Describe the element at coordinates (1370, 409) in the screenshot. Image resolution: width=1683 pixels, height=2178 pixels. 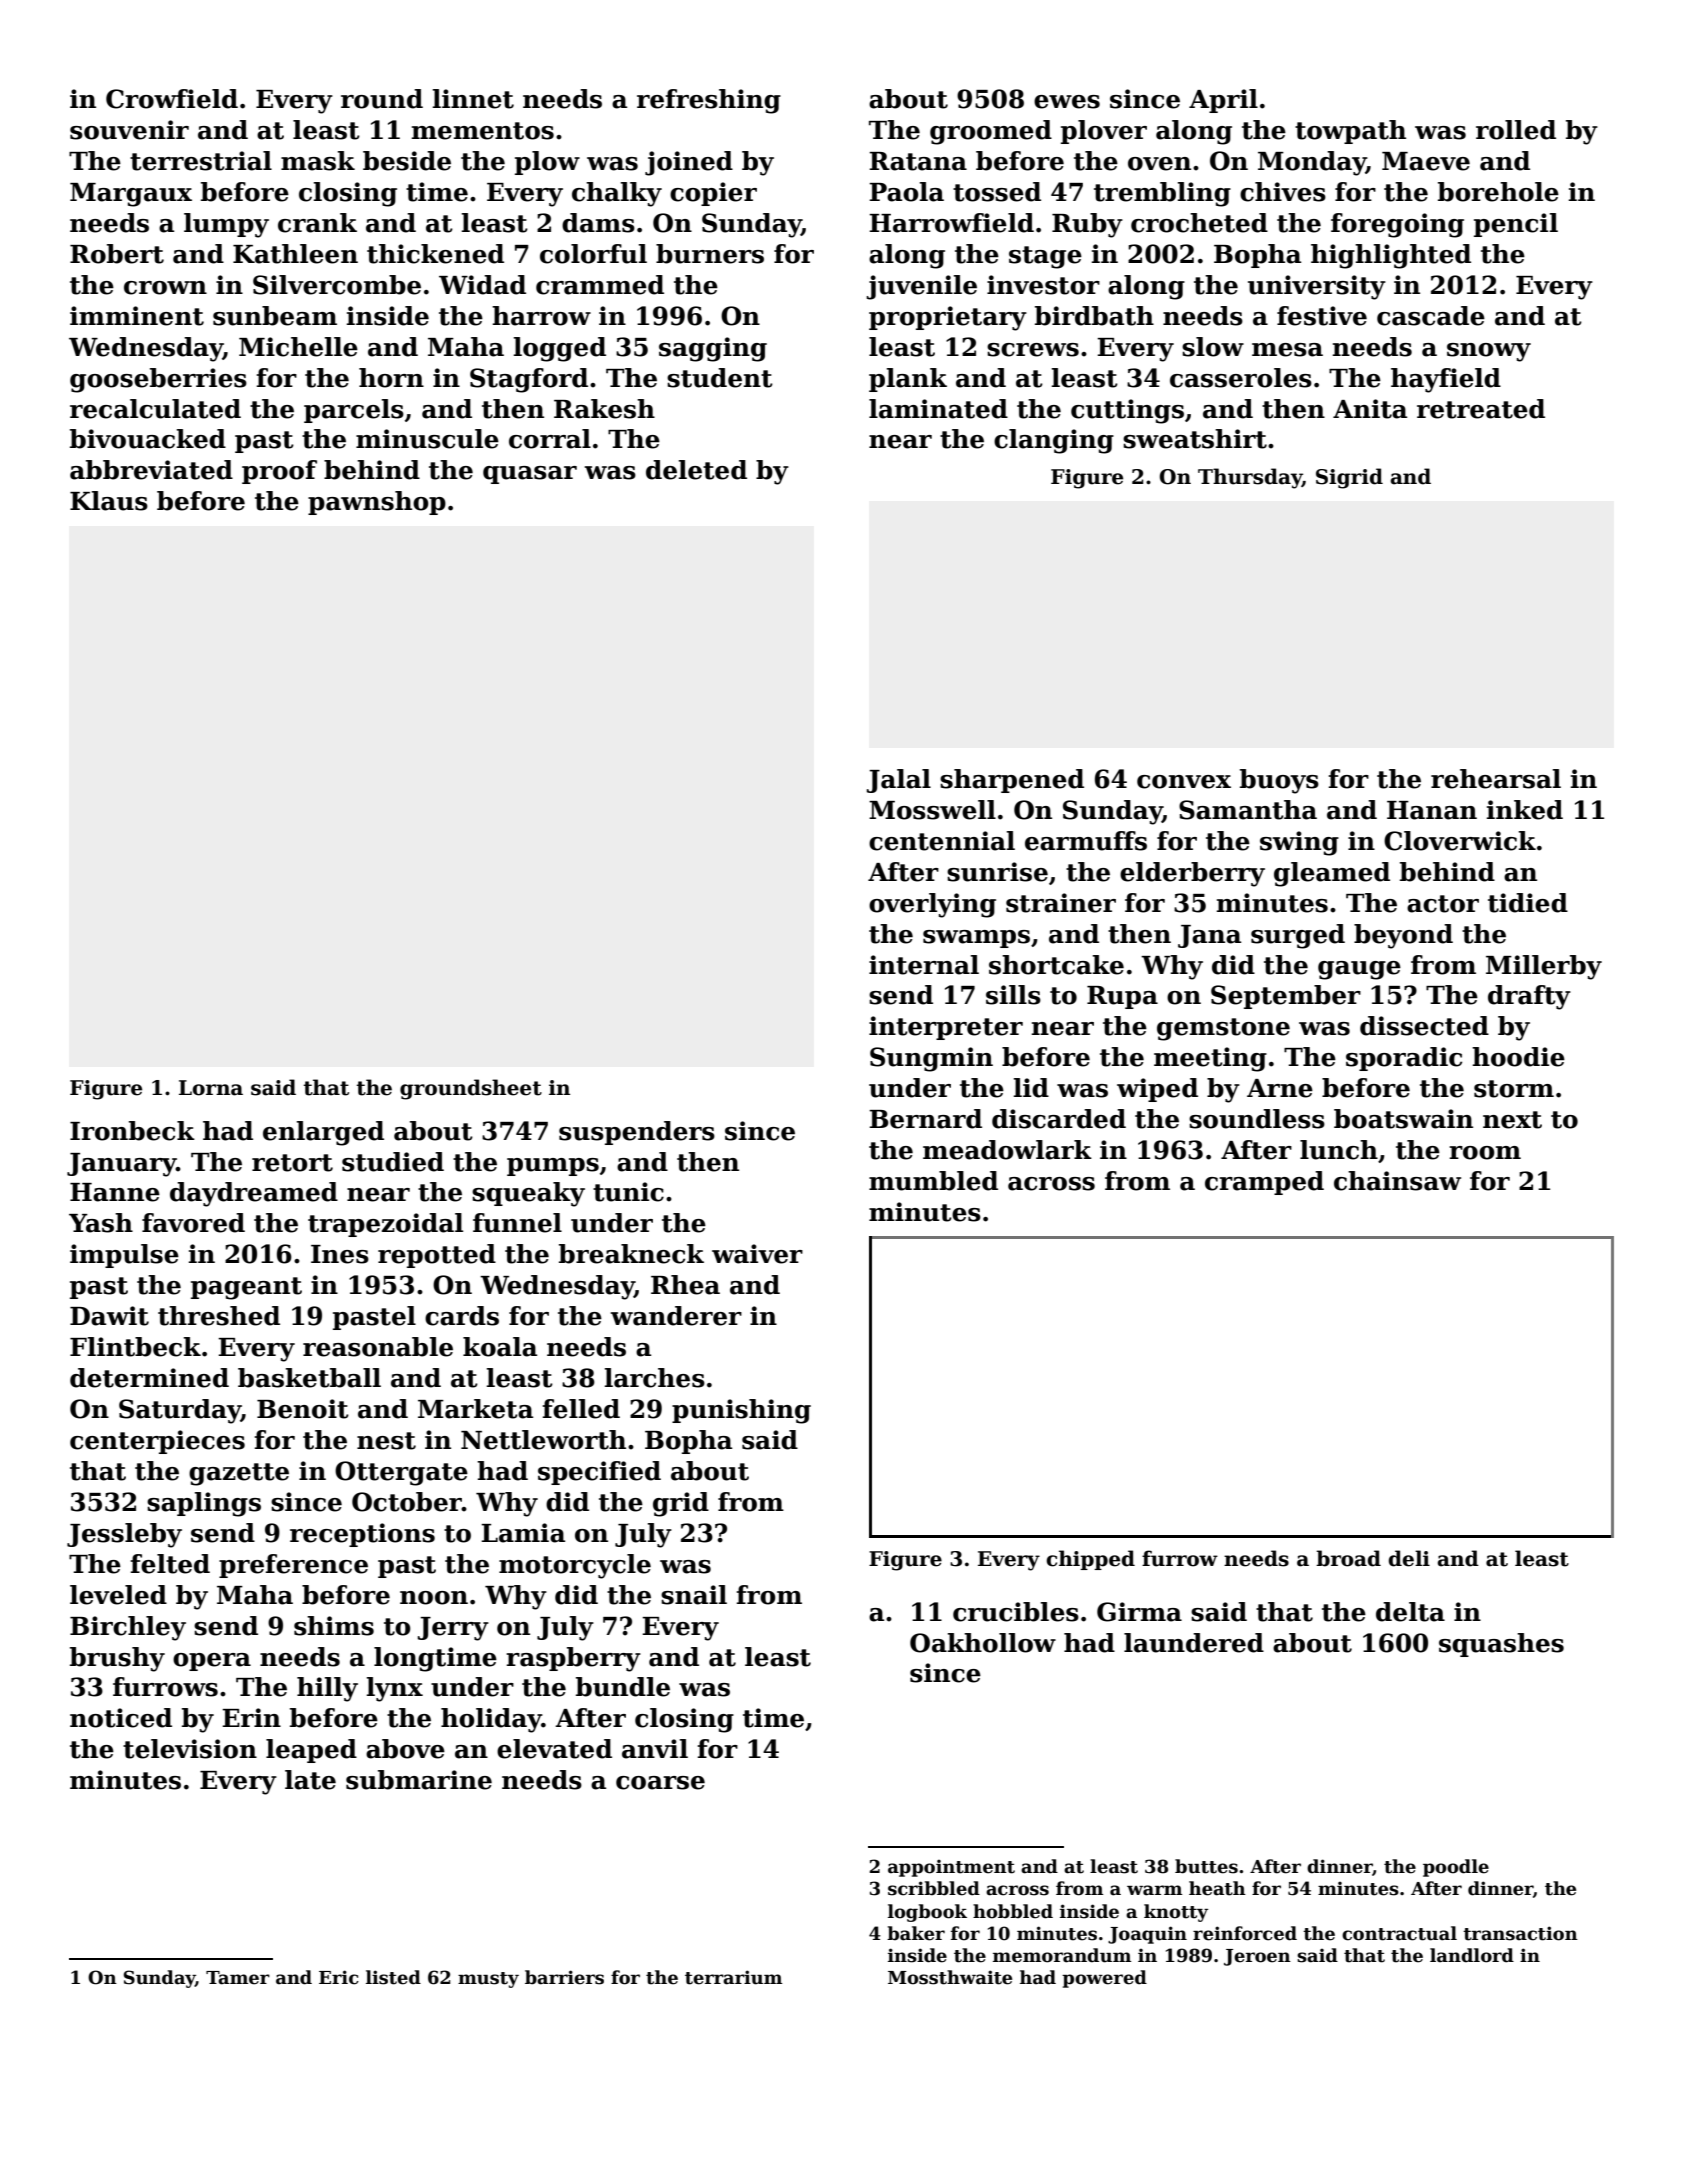
I see `Anita` at that location.
